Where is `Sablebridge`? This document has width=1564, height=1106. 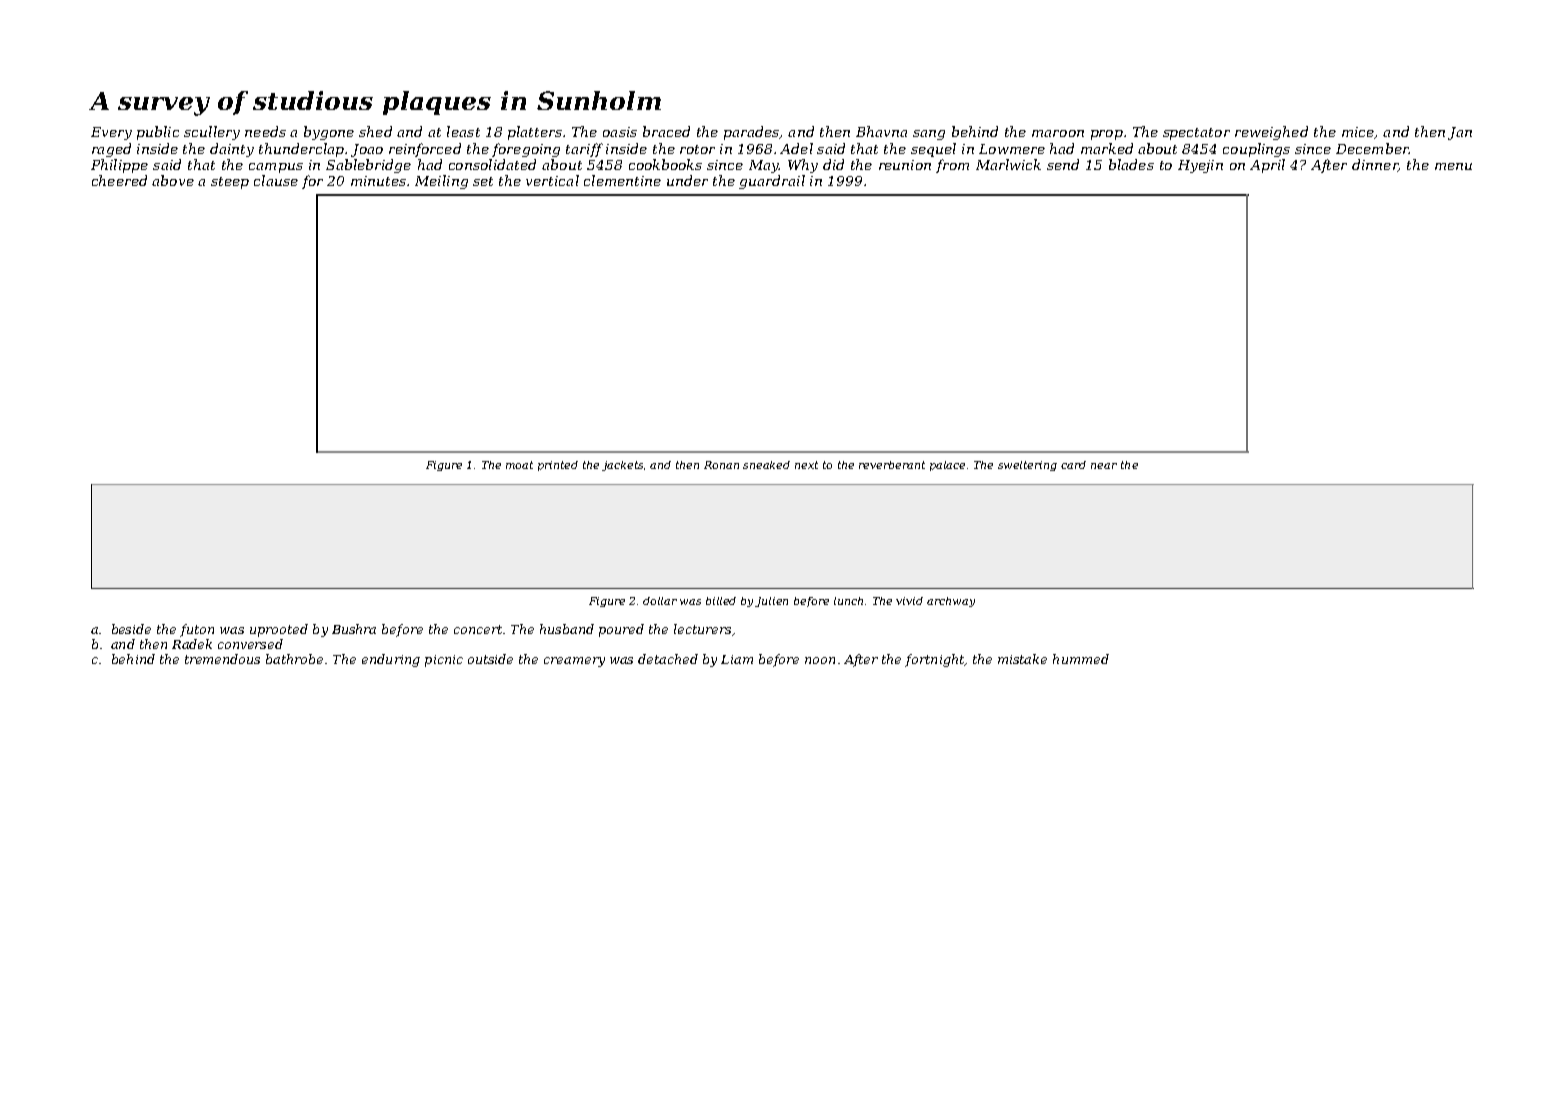
Sablebridge is located at coordinates (368, 166).
